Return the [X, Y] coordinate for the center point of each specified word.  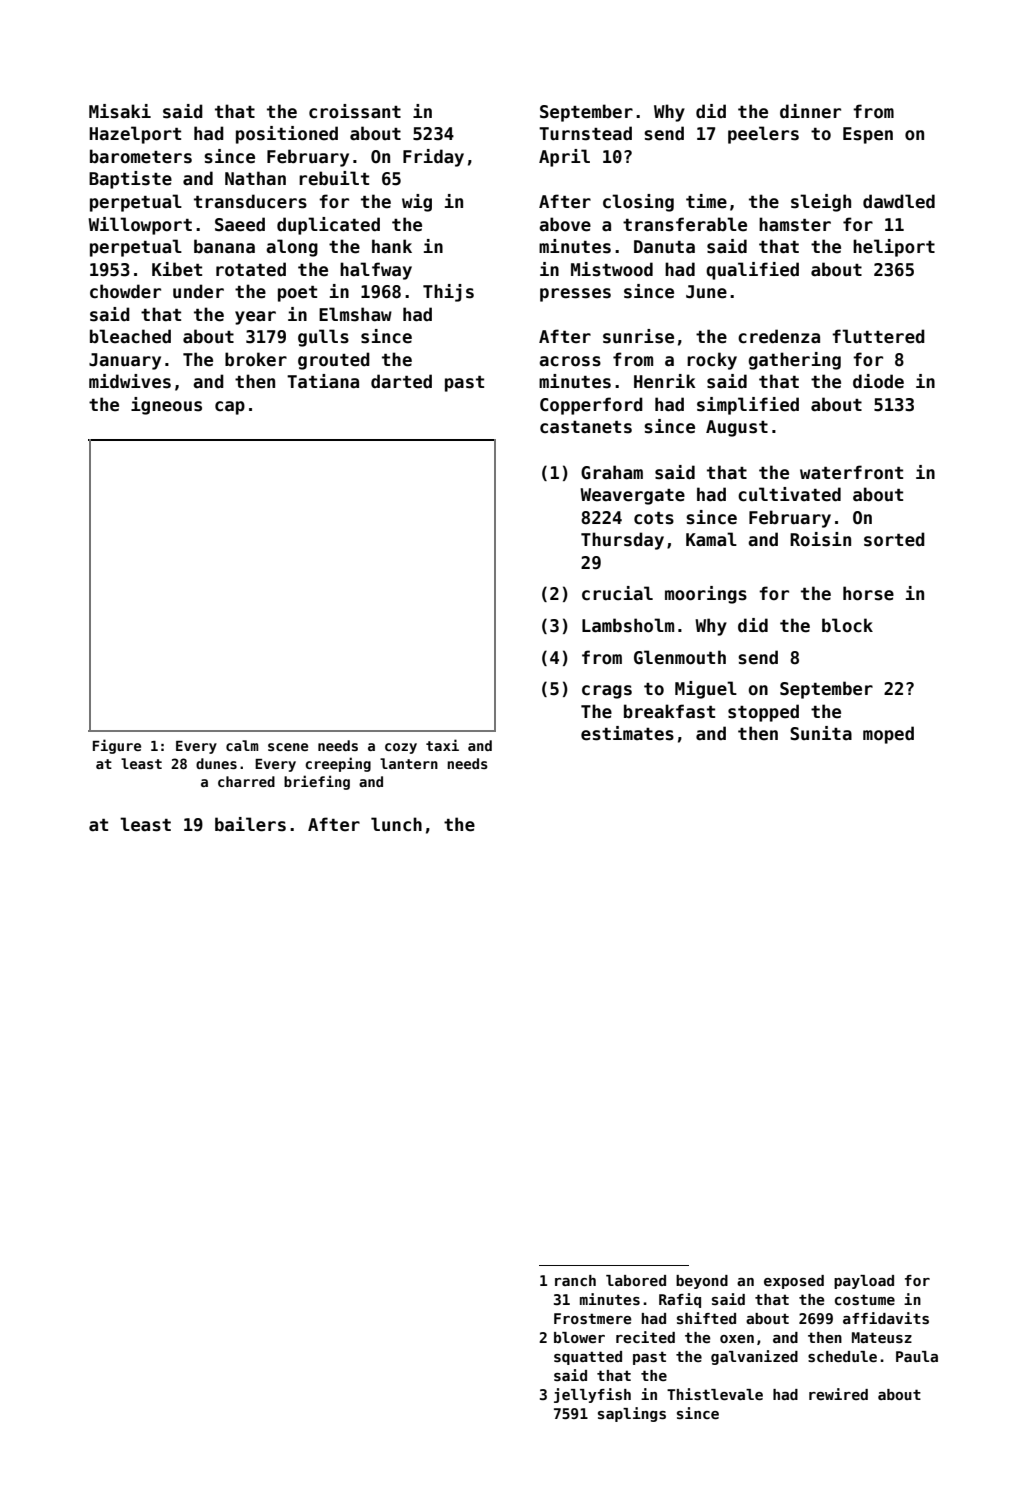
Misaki [120, 111]
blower [579, 1337]
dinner [810, 111]
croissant [355, 111]
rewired [838, 1394]
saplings [632, 1414]
